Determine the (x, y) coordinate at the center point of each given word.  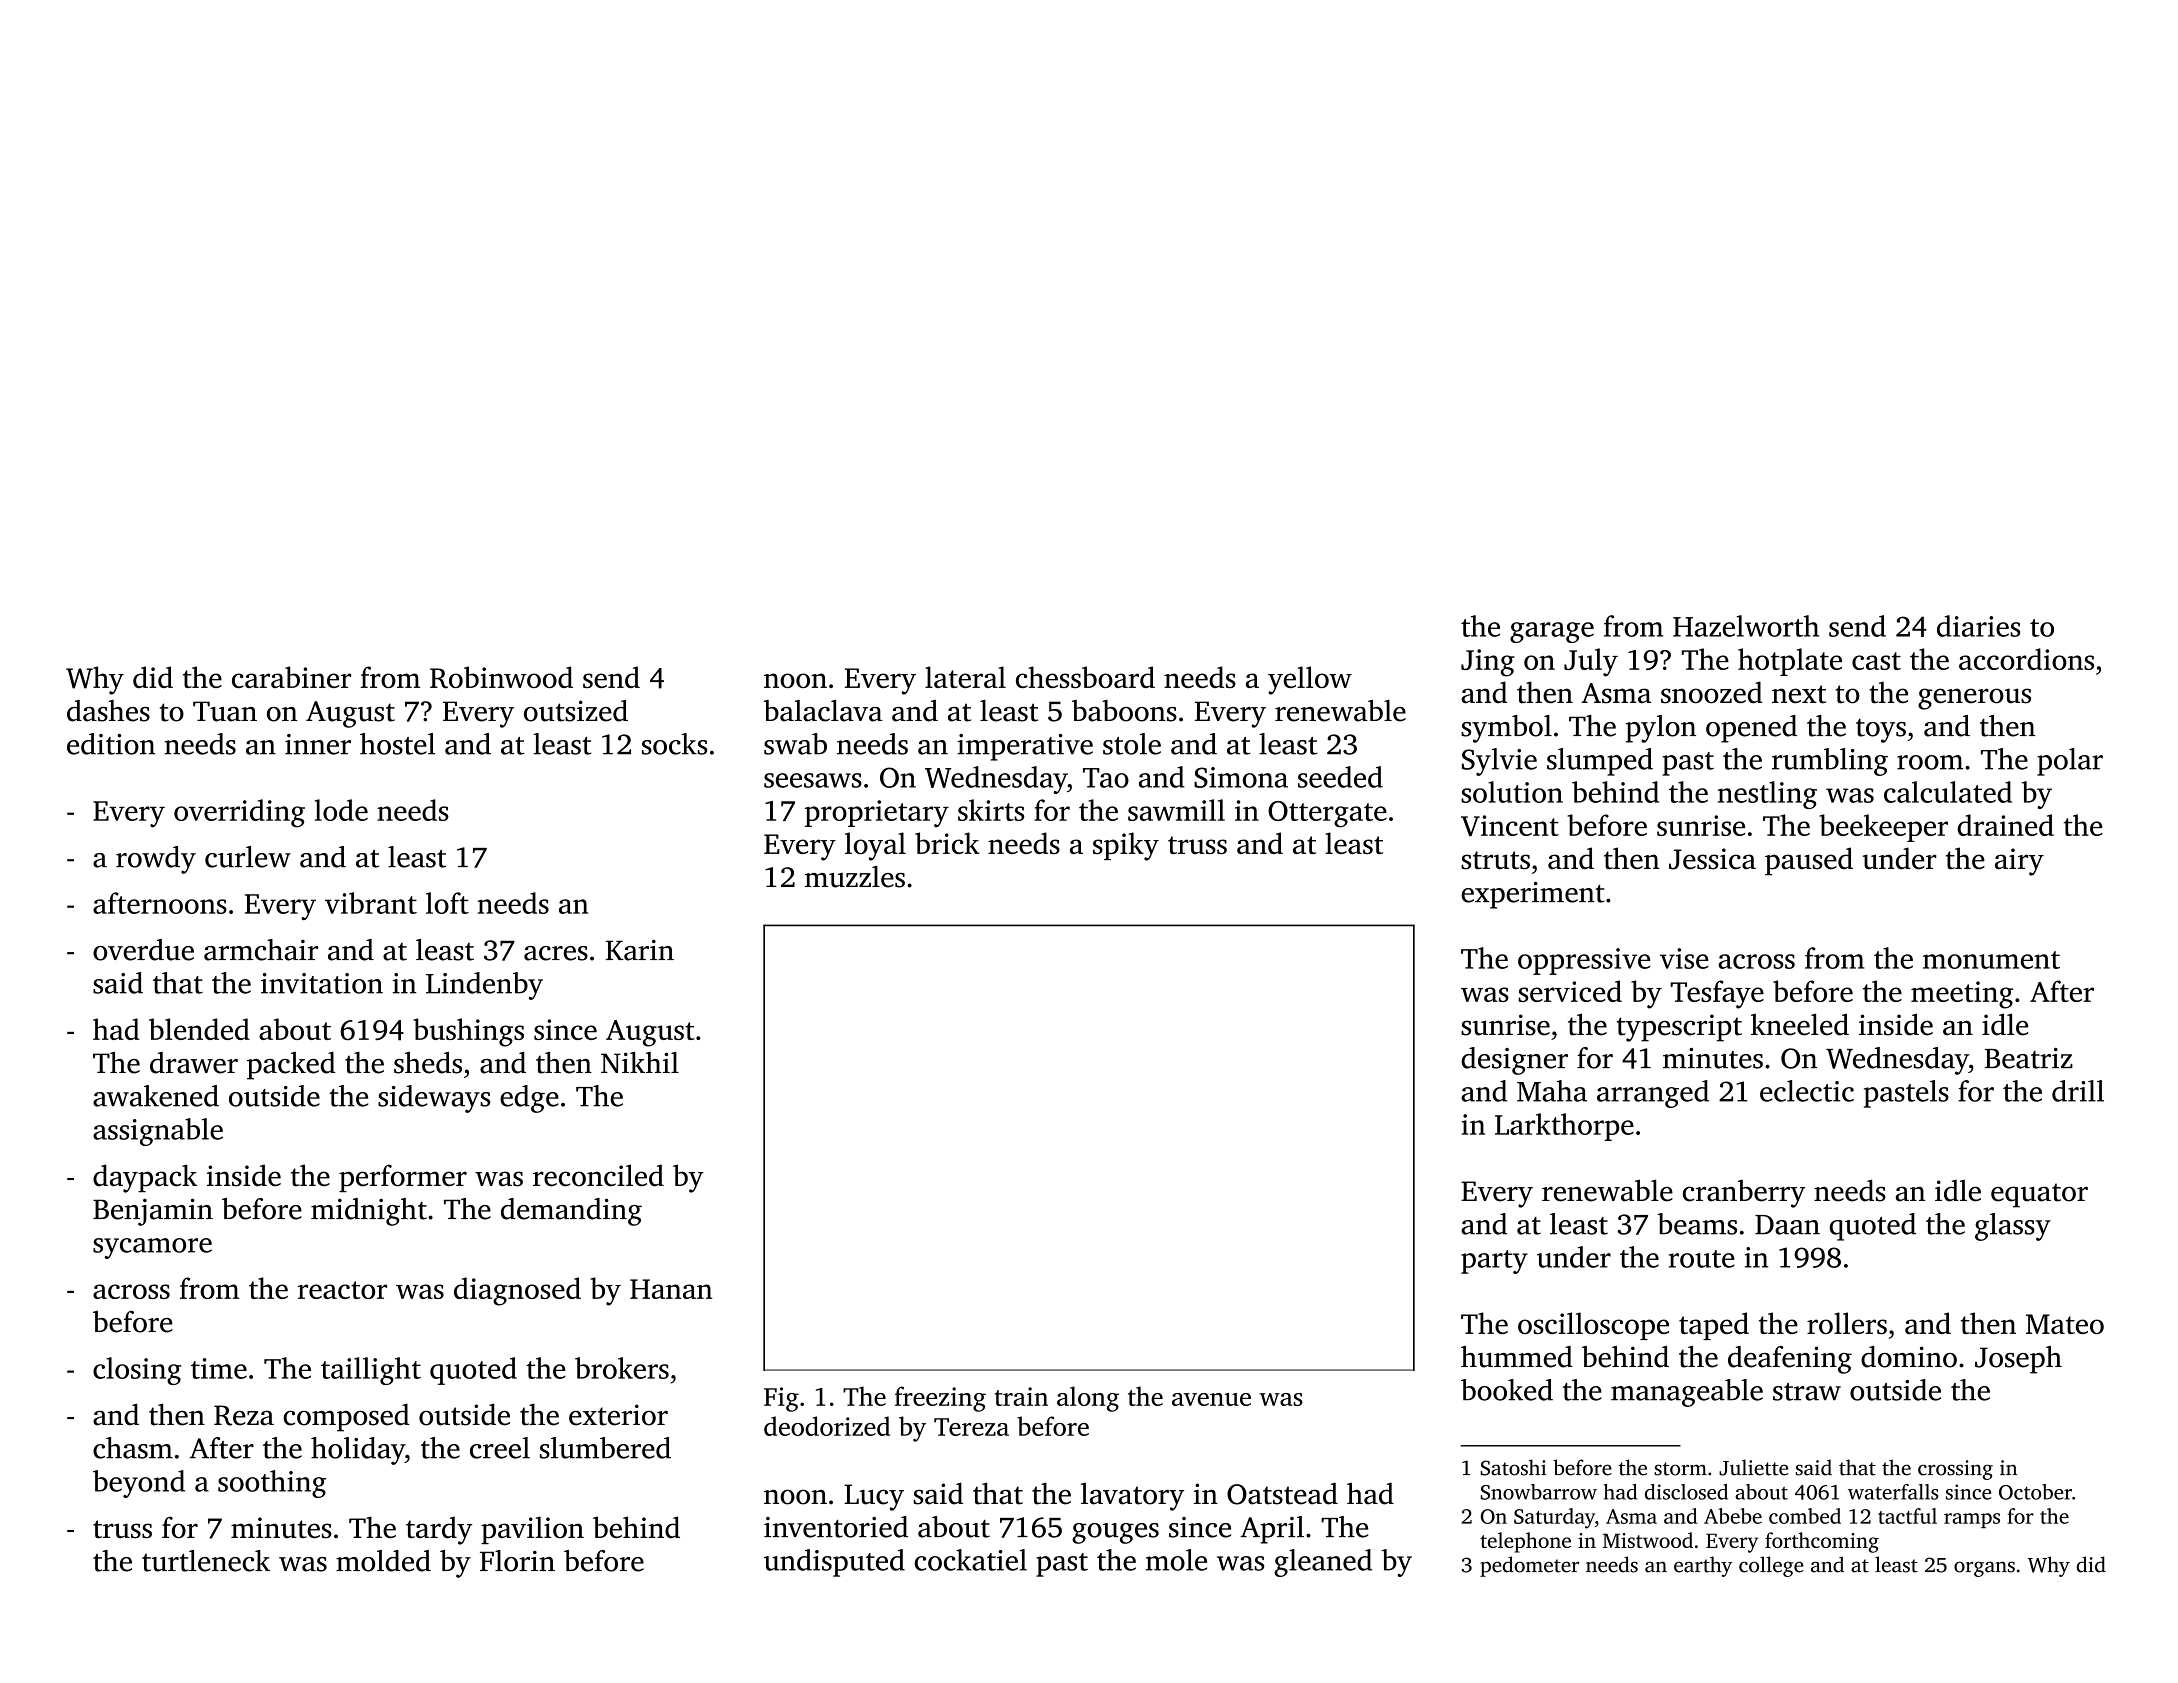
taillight (371, 1371)
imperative (1025, 747)
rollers (1847, 1323)
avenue (1211, 1399)
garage (1552, 632)
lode (341, 810)
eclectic (1807, 1091)
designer (1514, 1061)
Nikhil (640, 1062)
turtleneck (206, 1561)
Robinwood (501, 677)
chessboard (1085, 677)
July (1591, 662)
